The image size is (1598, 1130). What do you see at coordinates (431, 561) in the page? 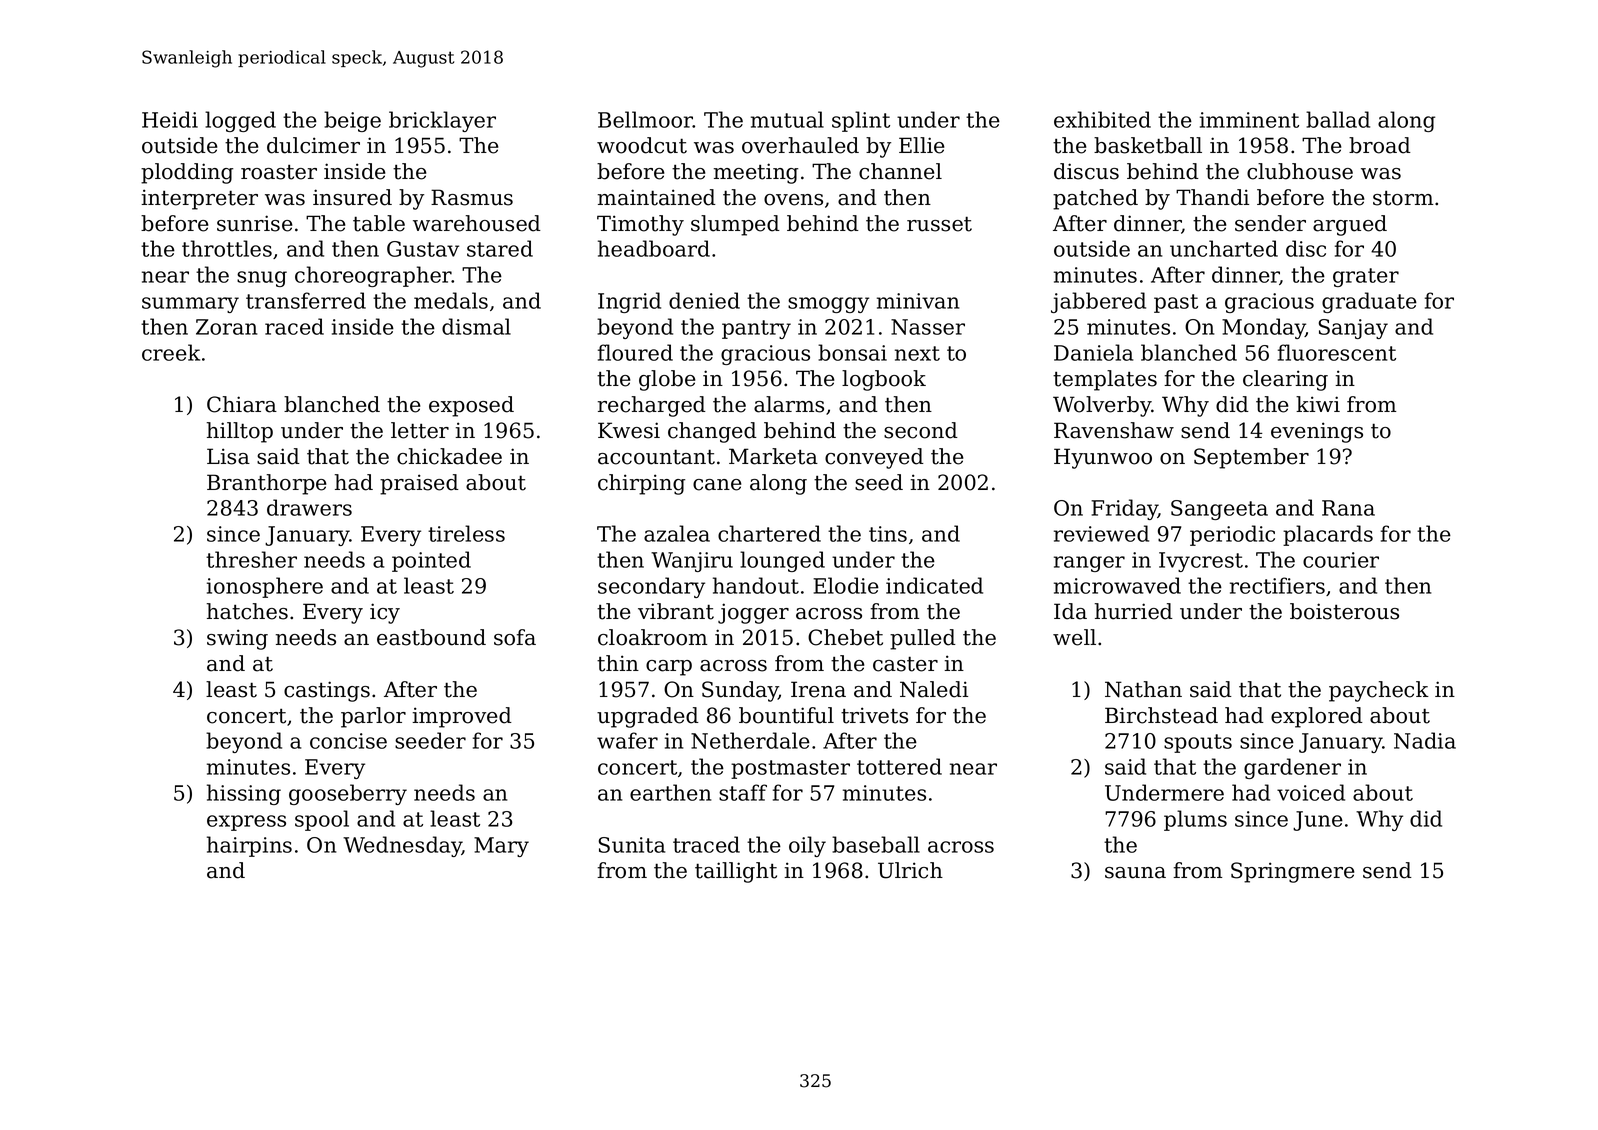
I see `pointed` at bounding box center [431, 561].
